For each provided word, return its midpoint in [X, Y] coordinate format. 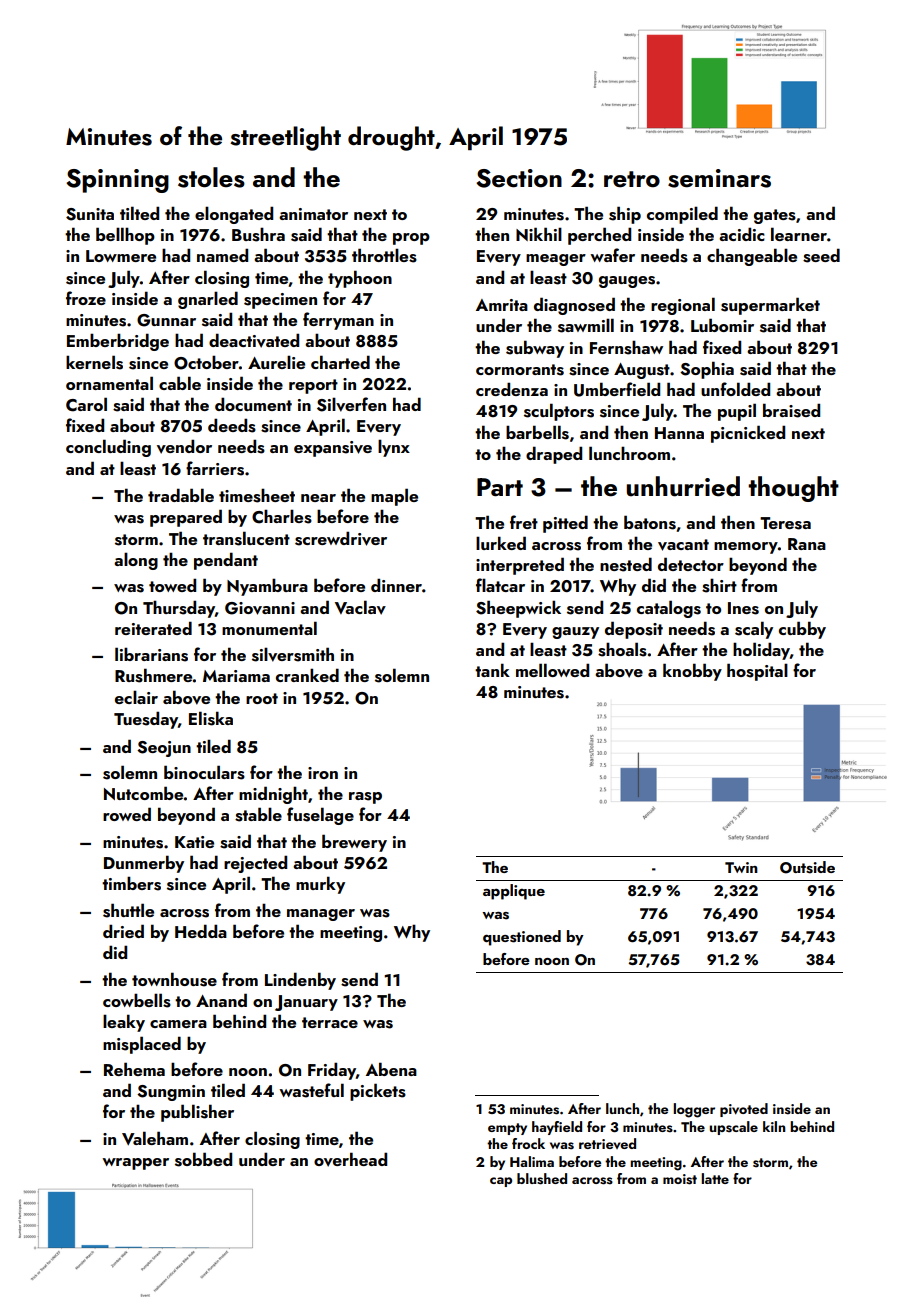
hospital [757, 672]
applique [514, 892]
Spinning [117, 181]
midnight [273, 795]
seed [821, 255]
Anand [221, 1000]
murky [320, 885]
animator [313, 214]
